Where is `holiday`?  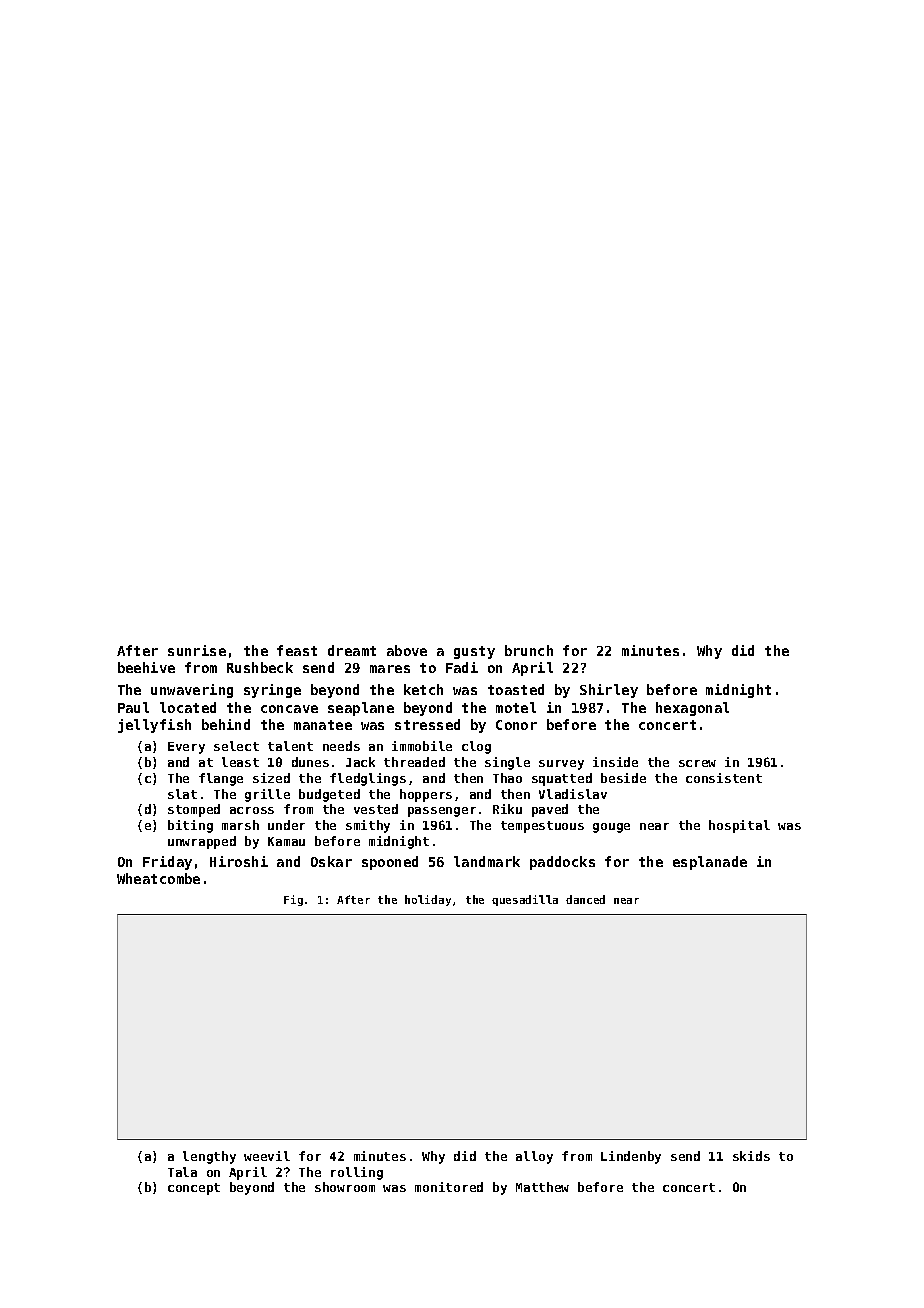 holiday is located at coordinates (428, 900).
